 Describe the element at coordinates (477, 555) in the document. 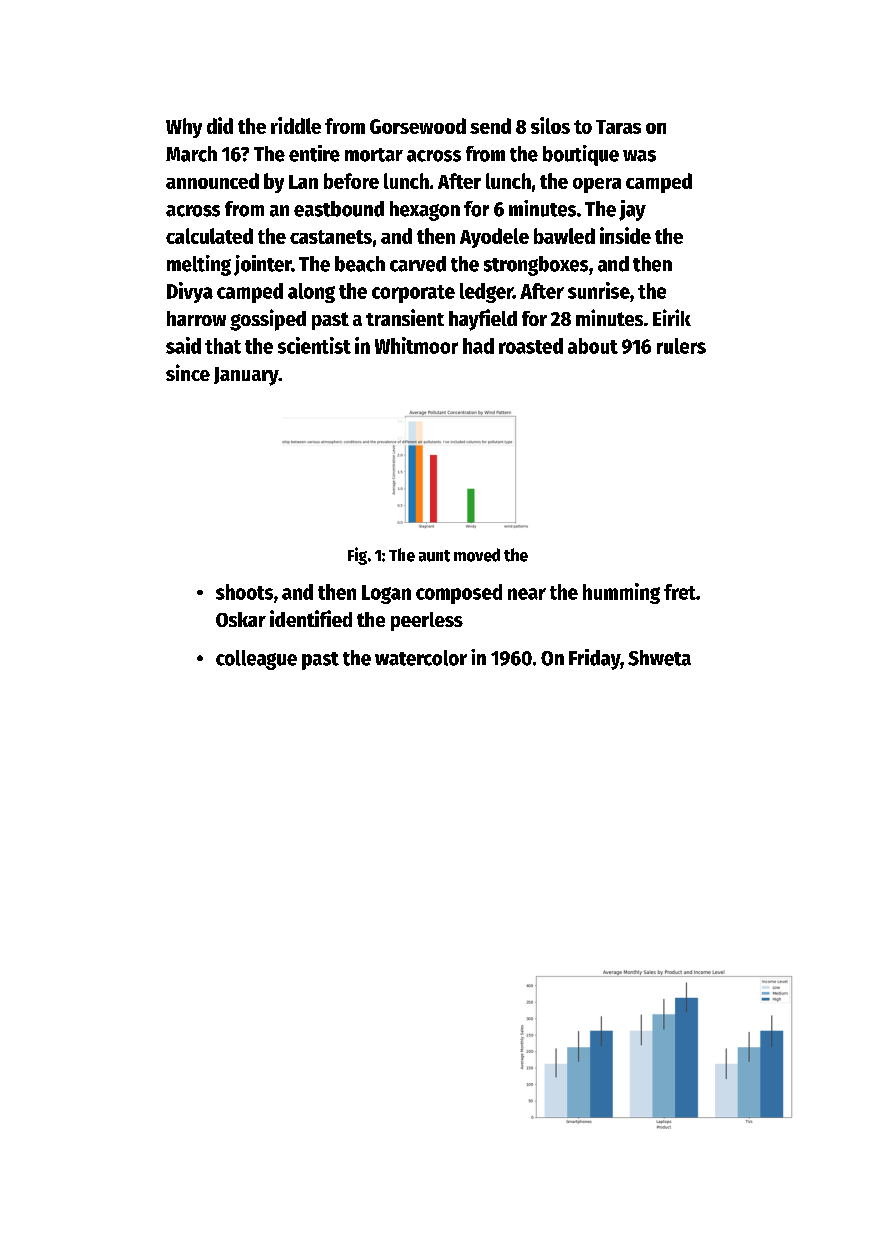

I see `moved` at that location.
